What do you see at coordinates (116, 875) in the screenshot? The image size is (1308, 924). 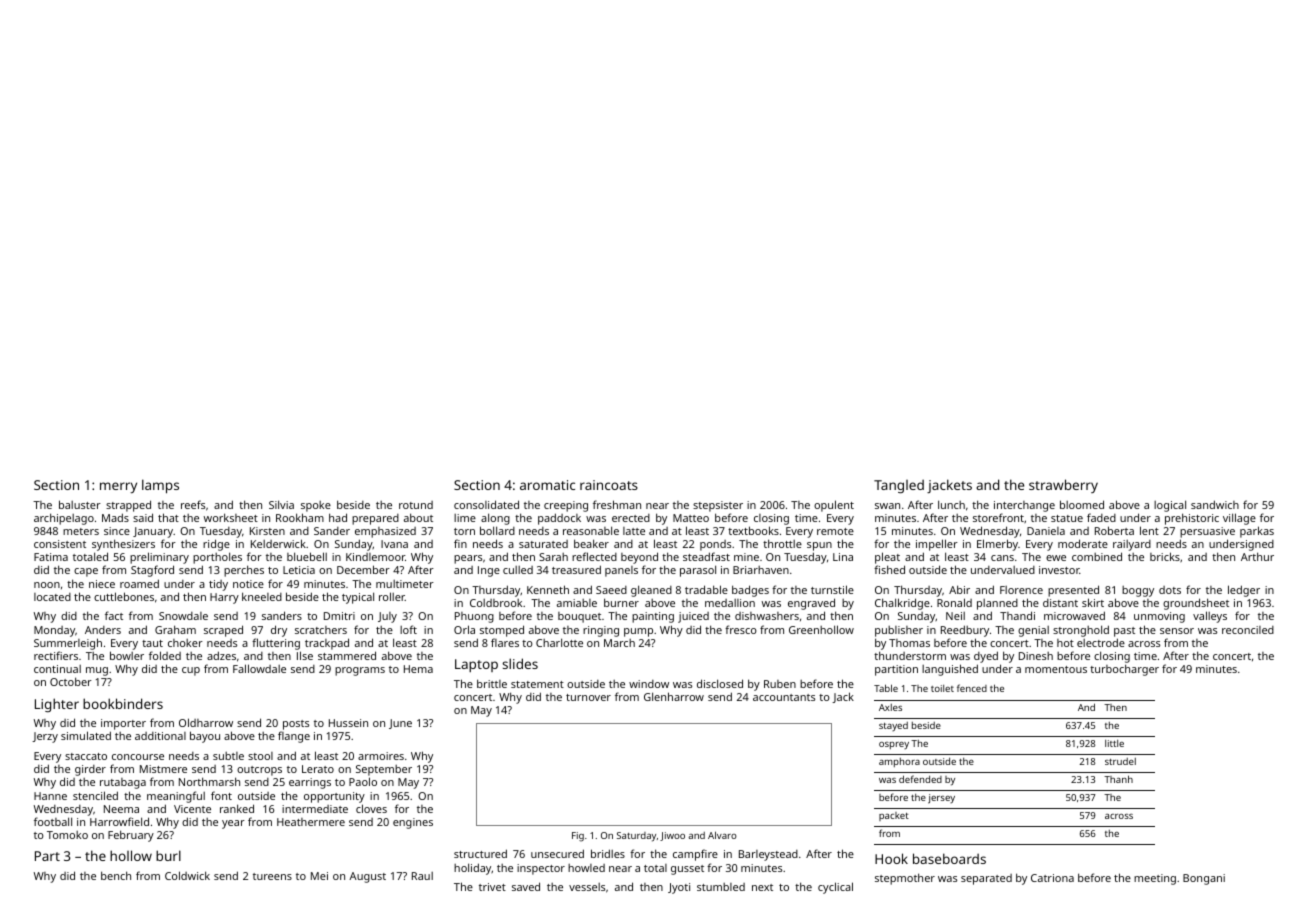 I see `bench` at bounding box center [116, 875].
